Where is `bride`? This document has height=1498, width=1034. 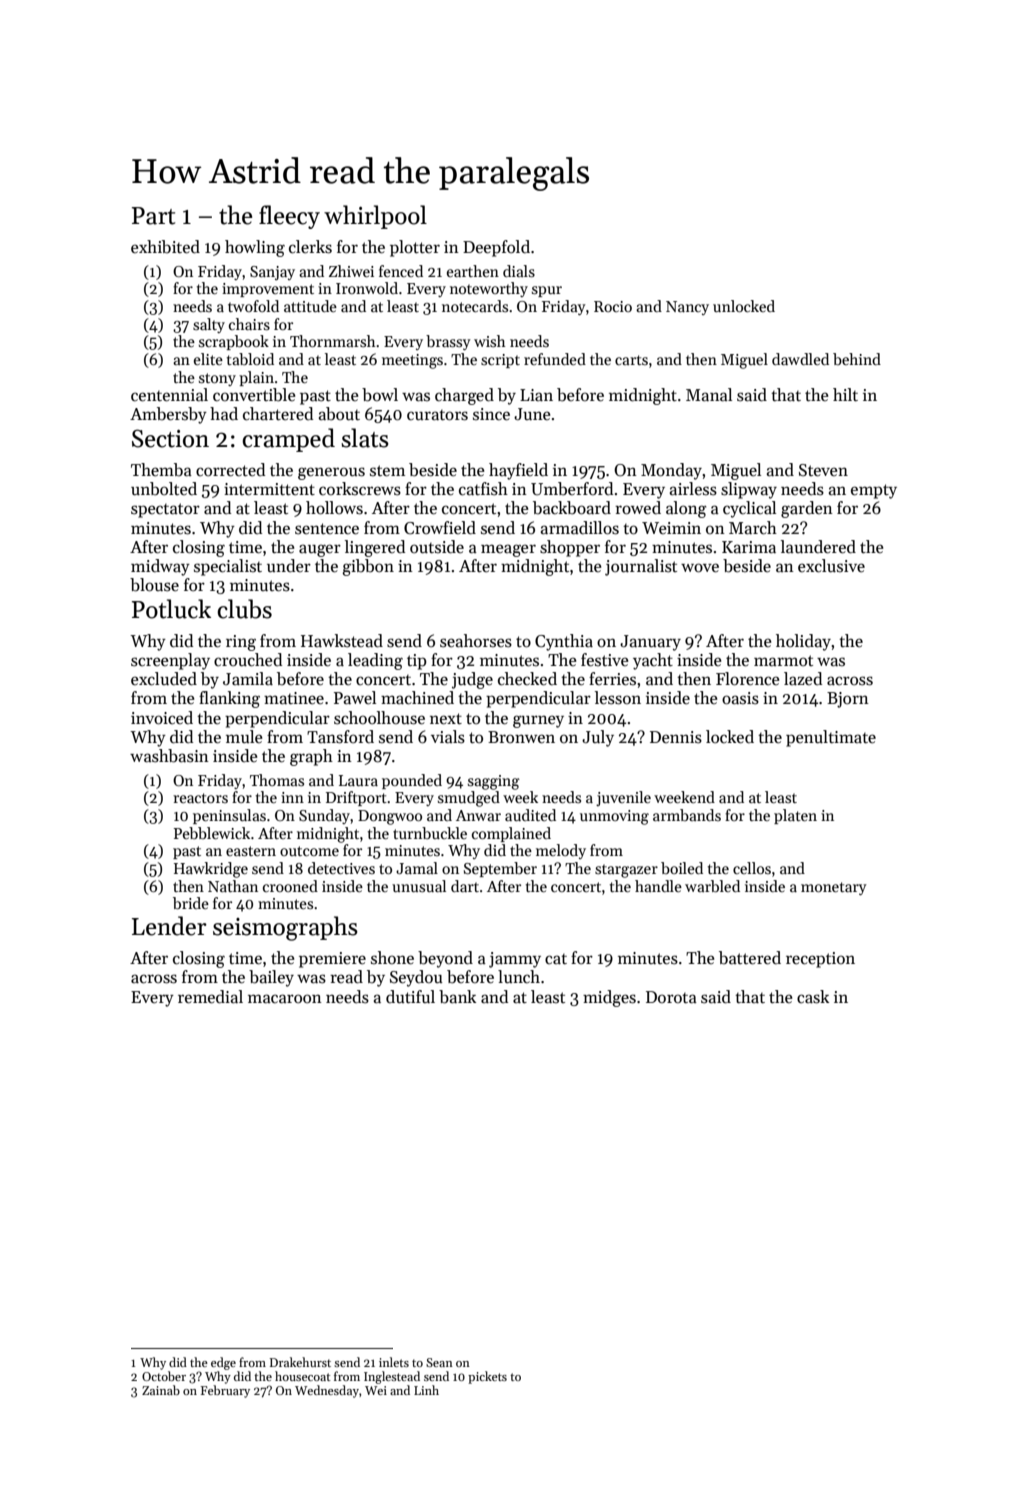
bride is located at coordinates (191, 903).
